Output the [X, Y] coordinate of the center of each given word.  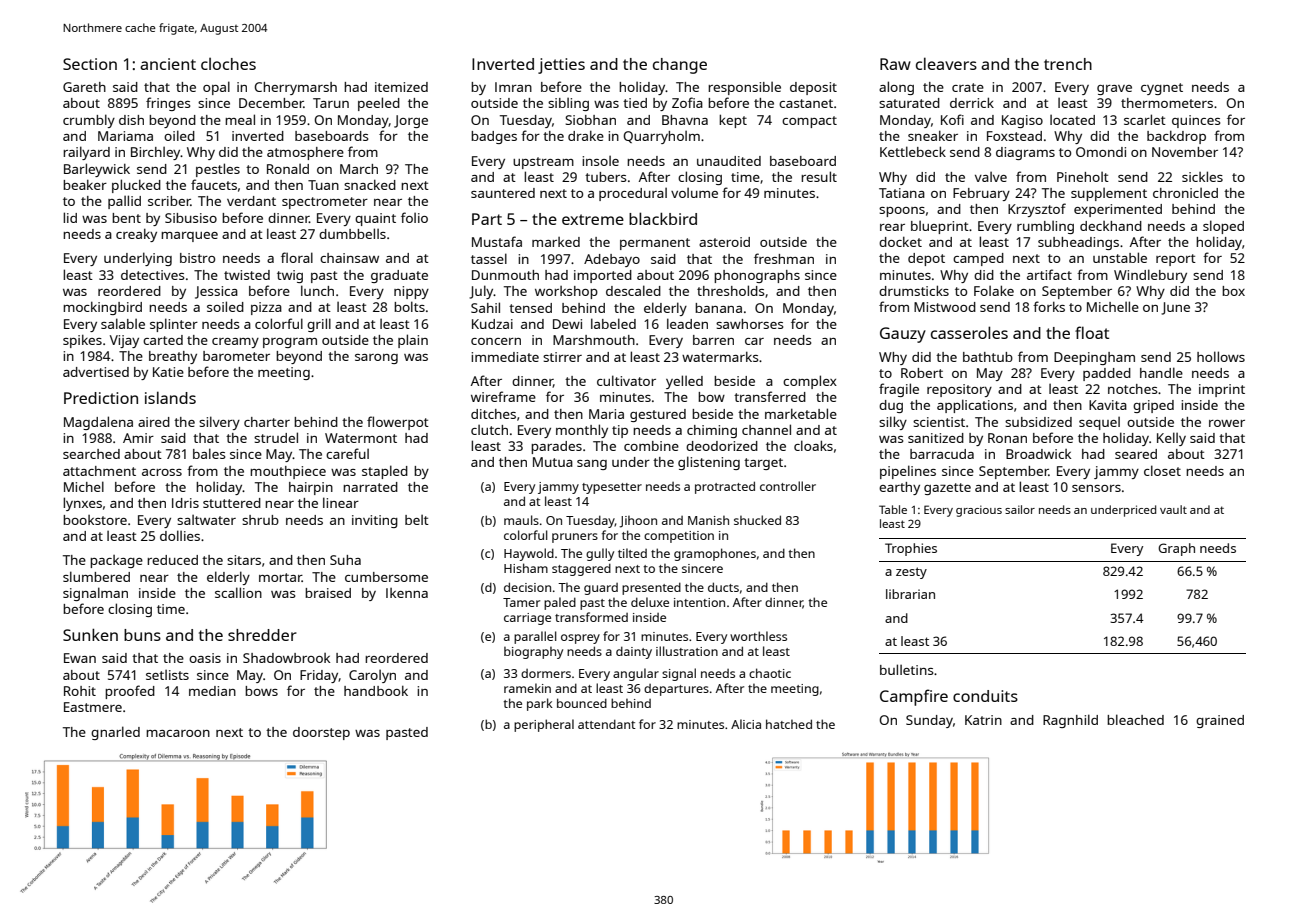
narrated [370, 487]
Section [90, 64]
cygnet [1162, 89]
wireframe [503, 396]
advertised [96, 372]
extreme [593, 219]
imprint [1222, 390]
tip [620, 431]
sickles [1202, 176]
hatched [789, 724]
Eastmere [93, 707]
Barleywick [97, 170]
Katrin [983, 720]
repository [959, 390]
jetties [561, 66]
